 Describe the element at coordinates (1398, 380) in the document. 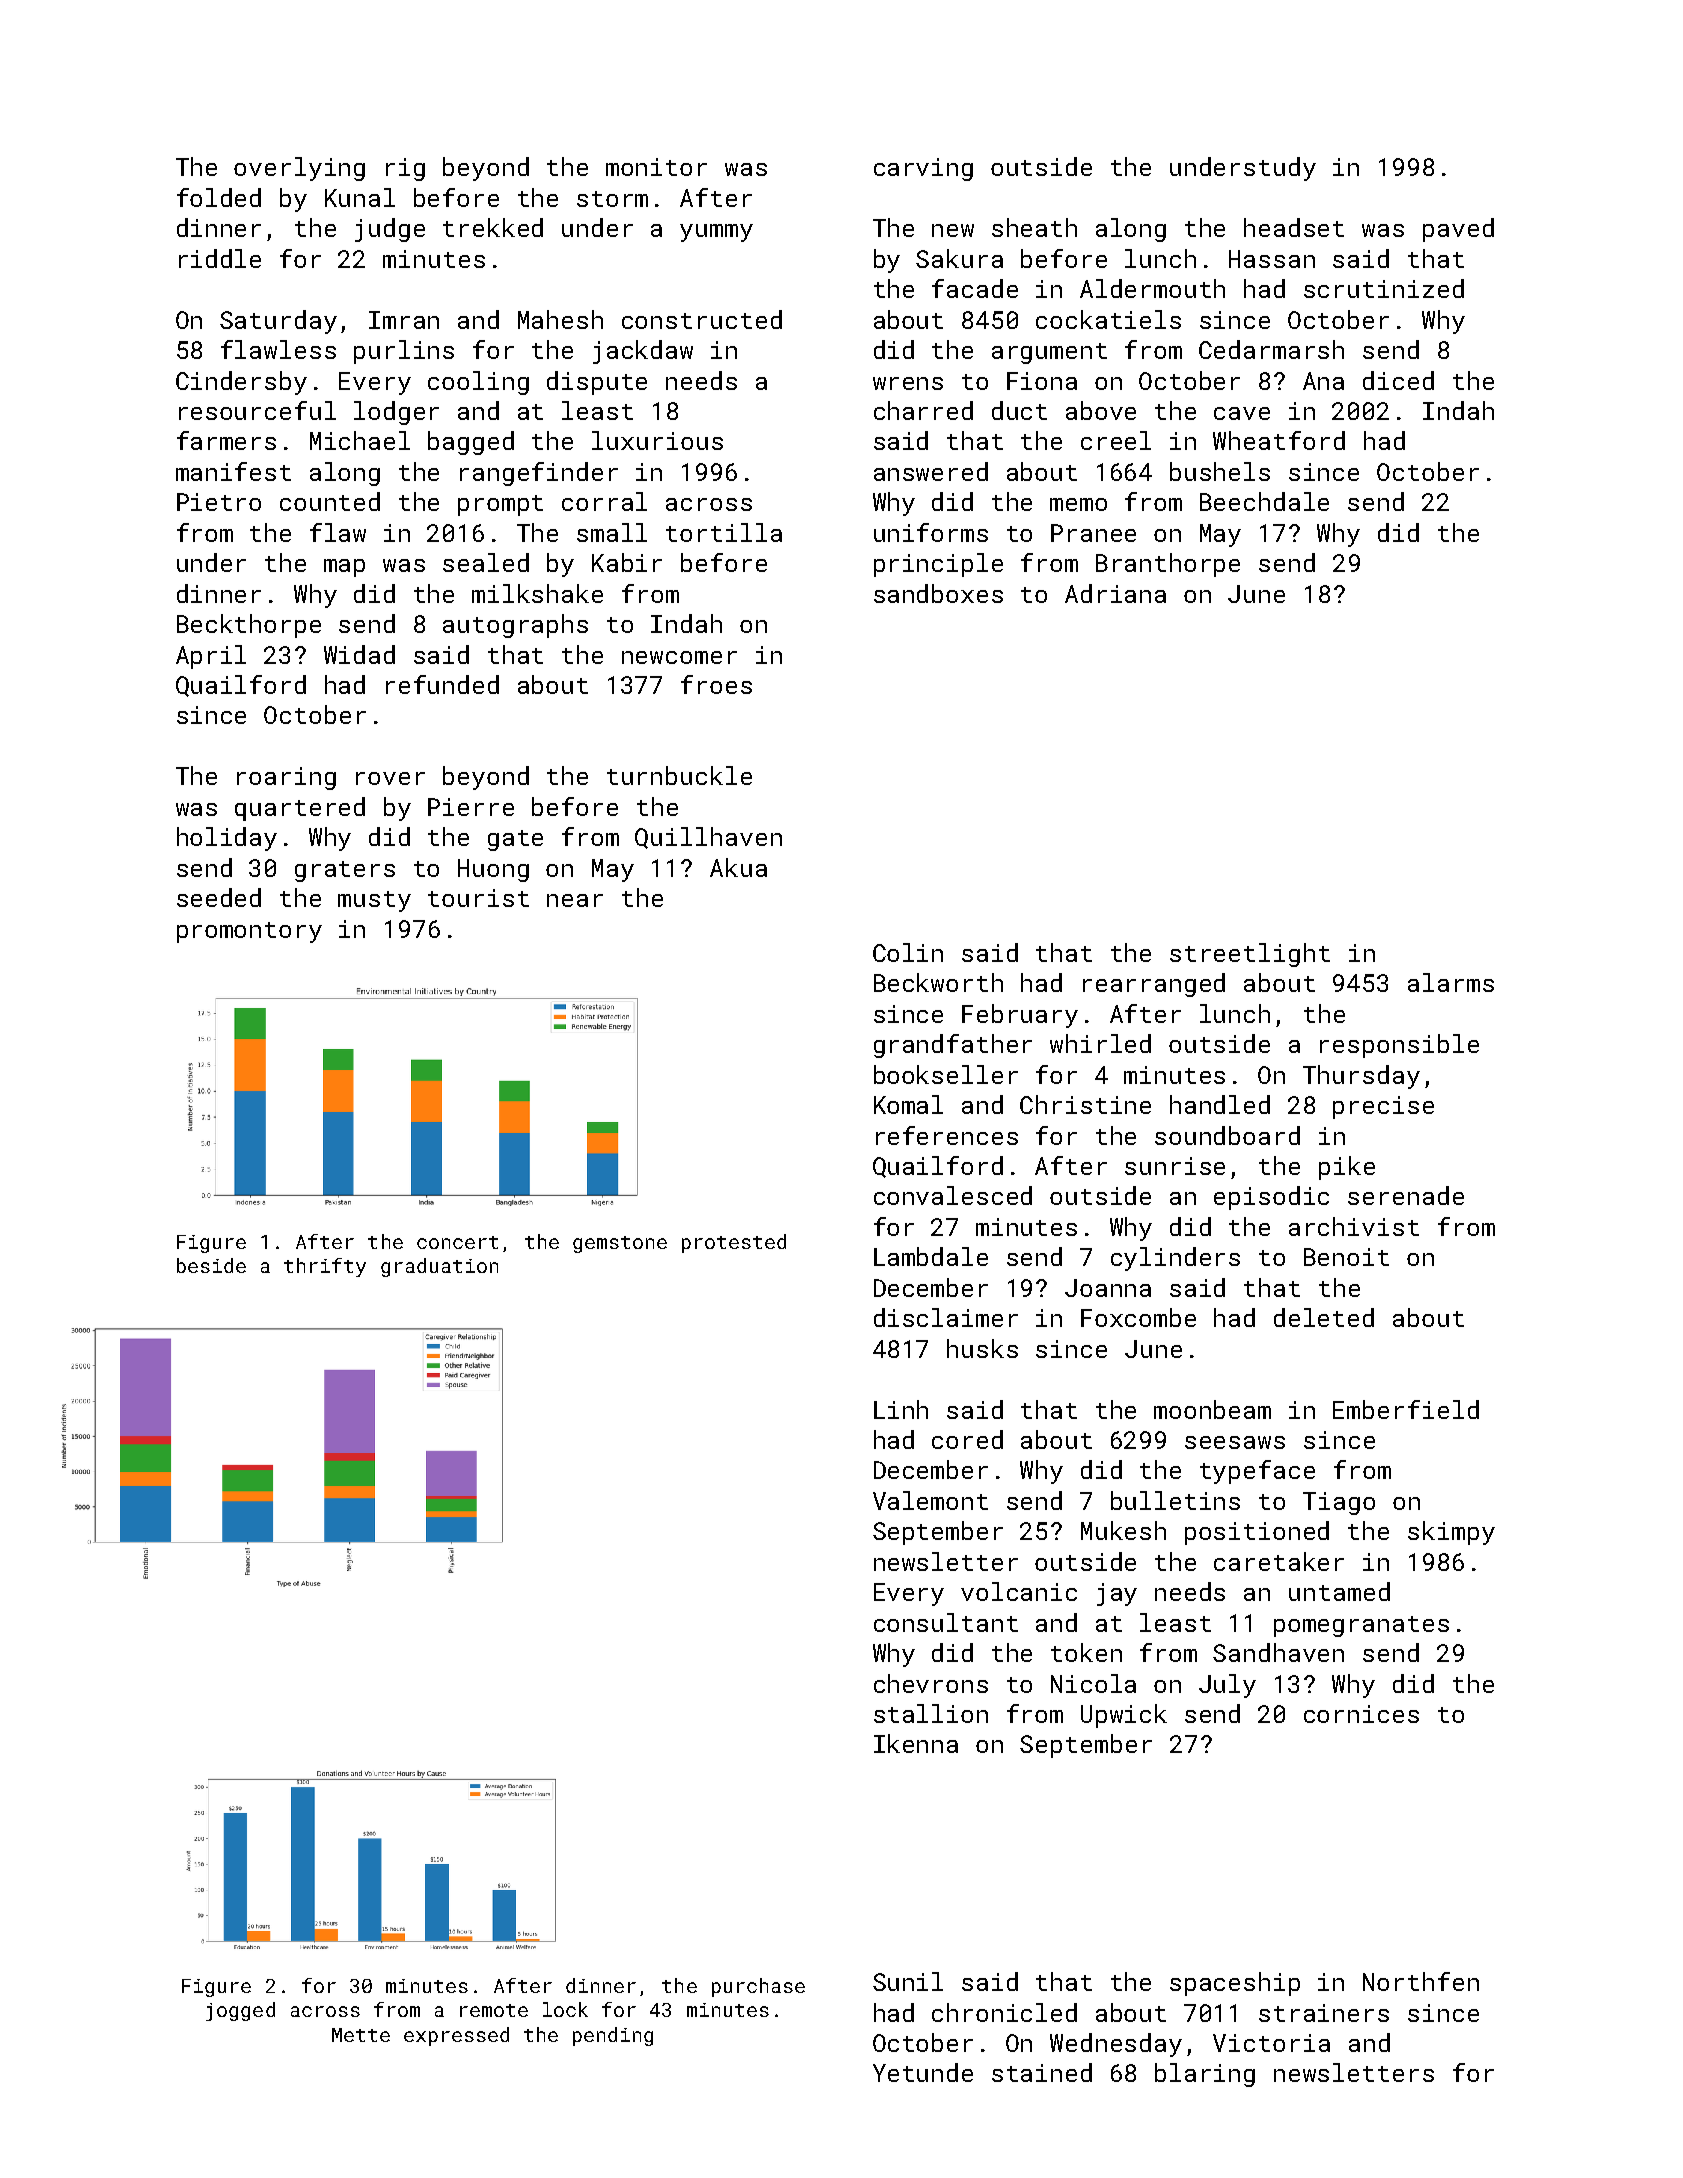

I see `diced` at that location.
